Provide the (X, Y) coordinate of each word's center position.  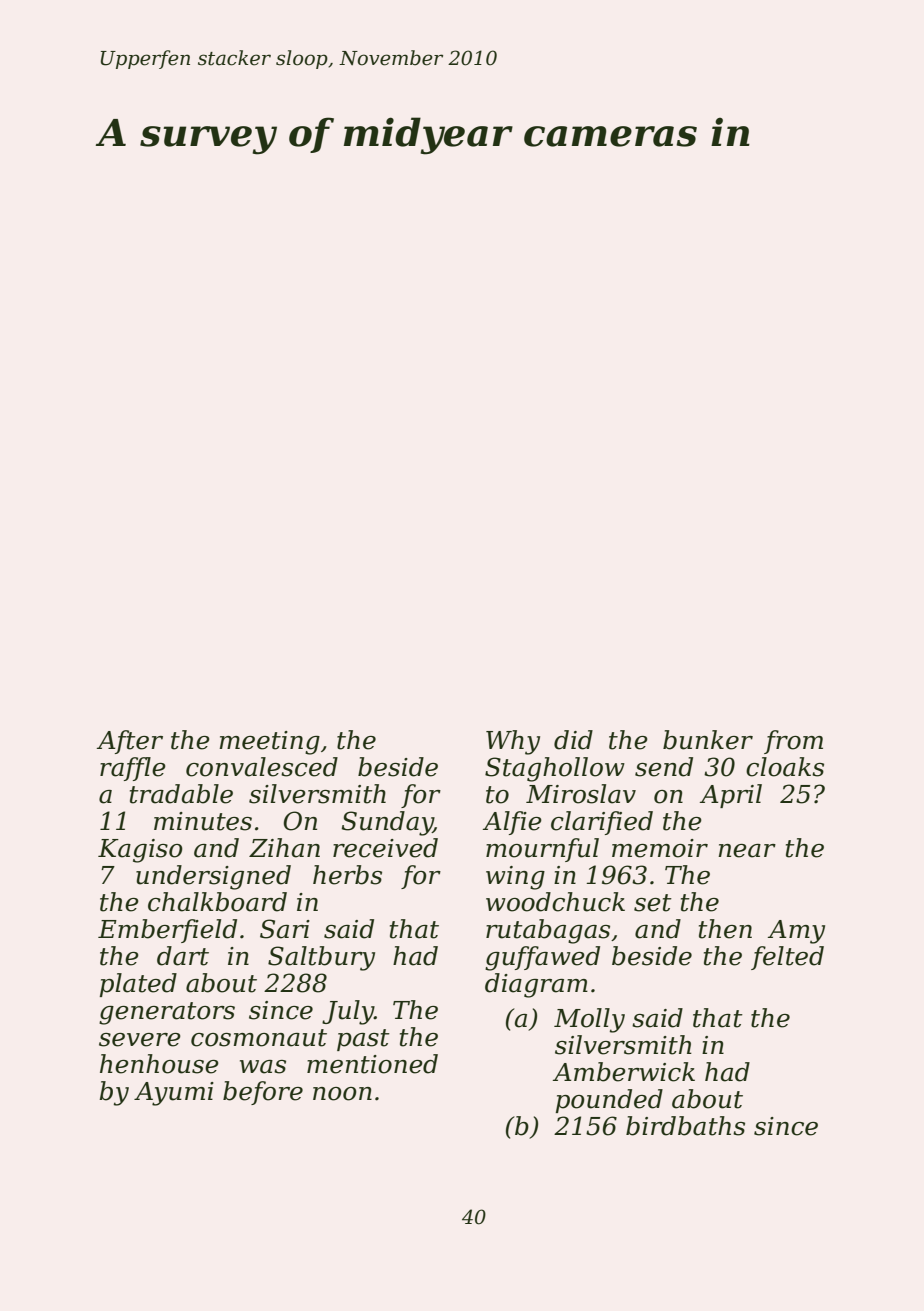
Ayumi (174, 1094)
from (793, 742)
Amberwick (624, 1072)
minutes (203, 821)
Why (513, 742)
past (363, 1040)
